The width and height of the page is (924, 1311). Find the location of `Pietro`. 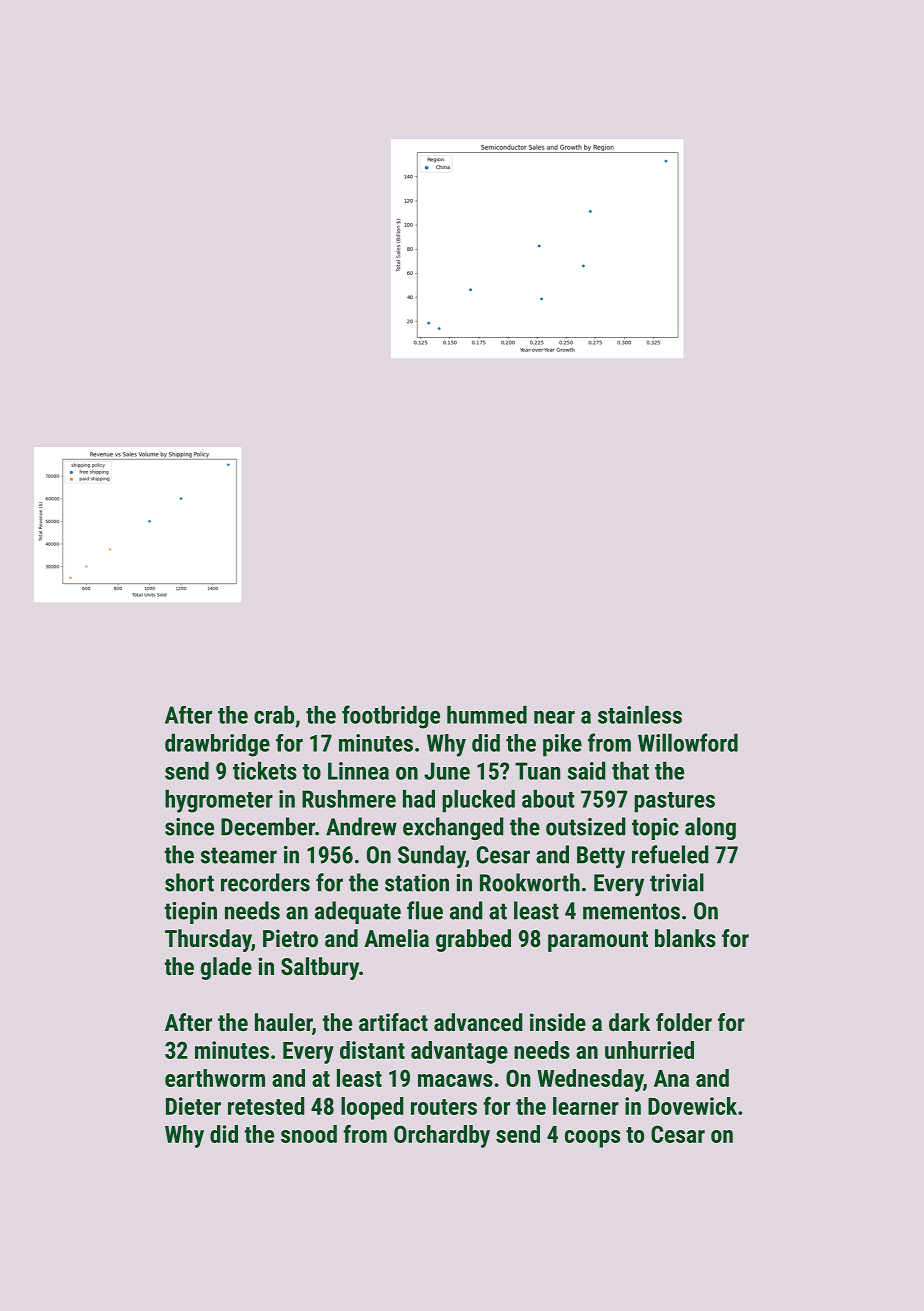

Pietro is located at coordinates (290, 938).
